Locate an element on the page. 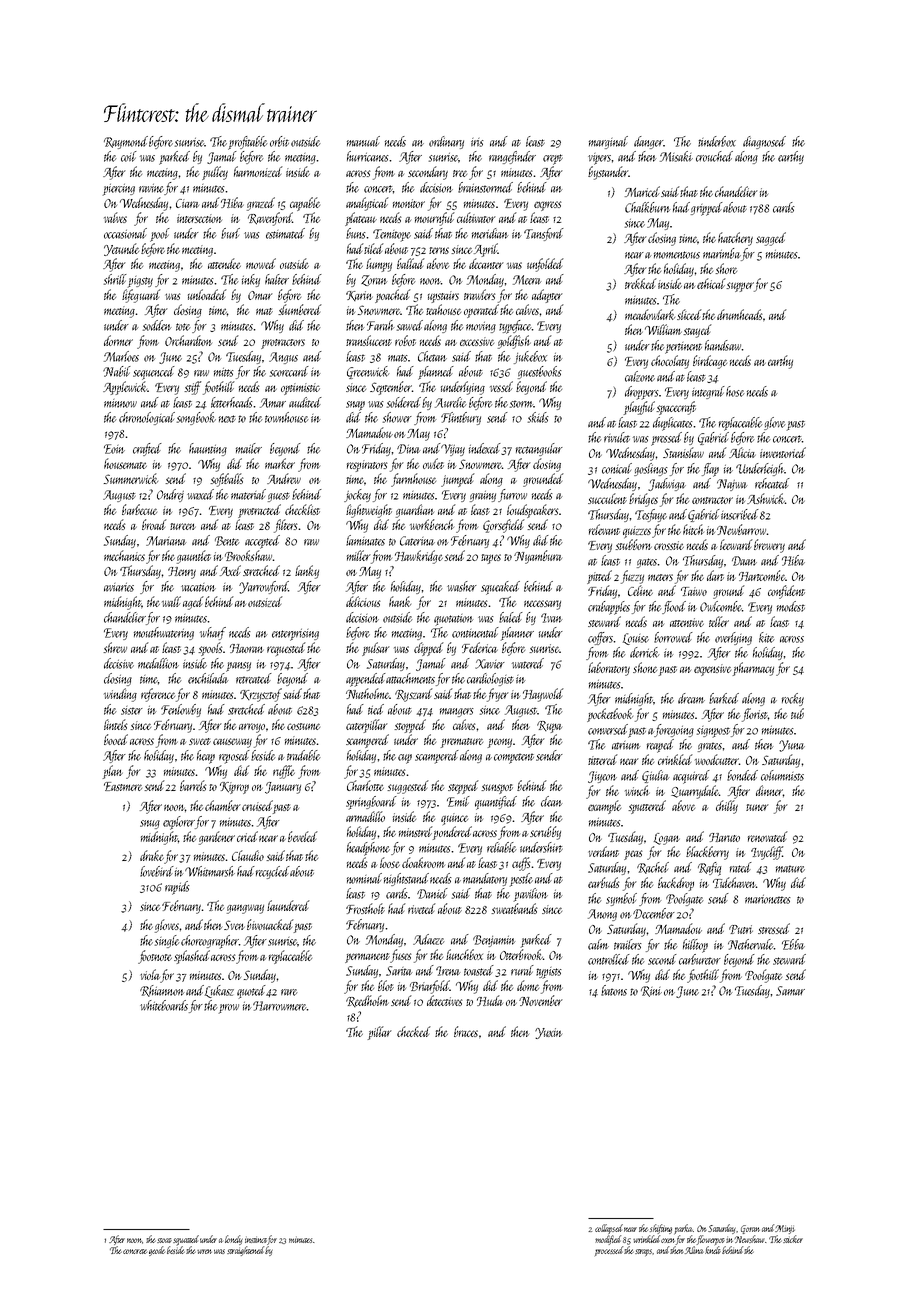  crept is located at coordinates (553, 159).
